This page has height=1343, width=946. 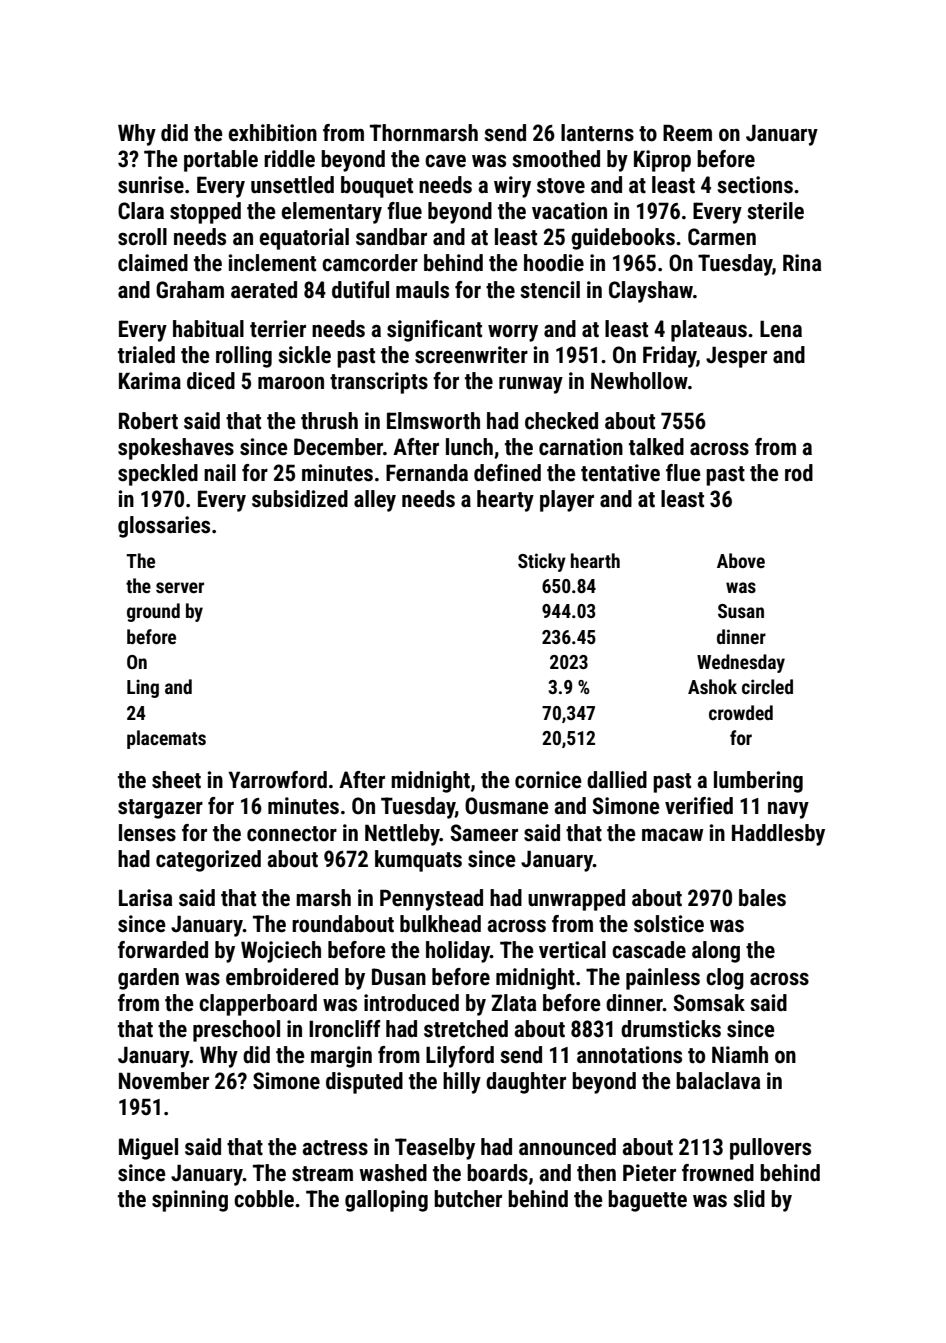 I want to click on spinning, so click(x=190, y=1201).
